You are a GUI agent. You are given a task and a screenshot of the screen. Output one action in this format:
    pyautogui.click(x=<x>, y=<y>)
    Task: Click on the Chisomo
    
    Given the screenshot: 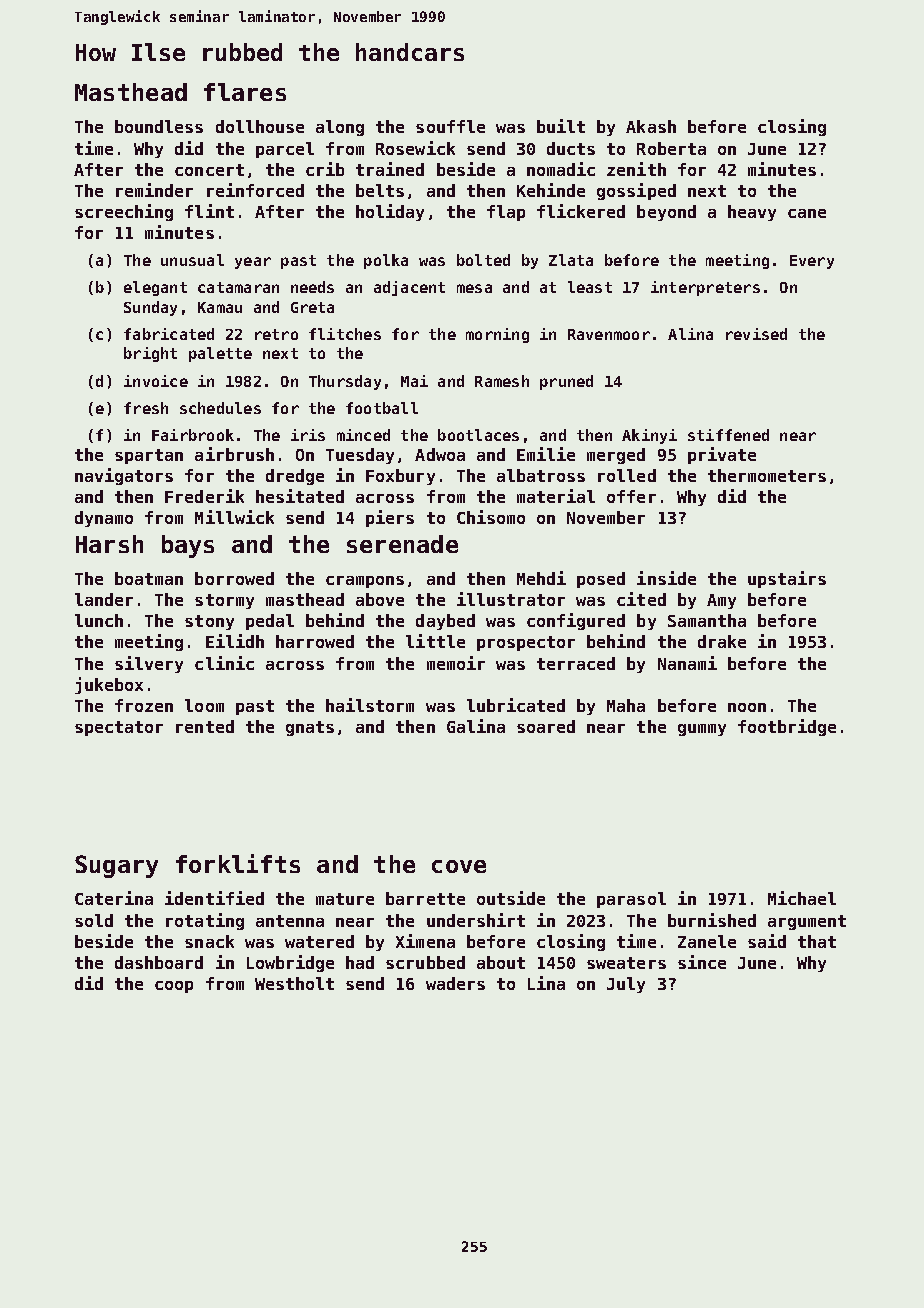 What is the action you would take?
    pyautogui.click(x=491, y=517)
